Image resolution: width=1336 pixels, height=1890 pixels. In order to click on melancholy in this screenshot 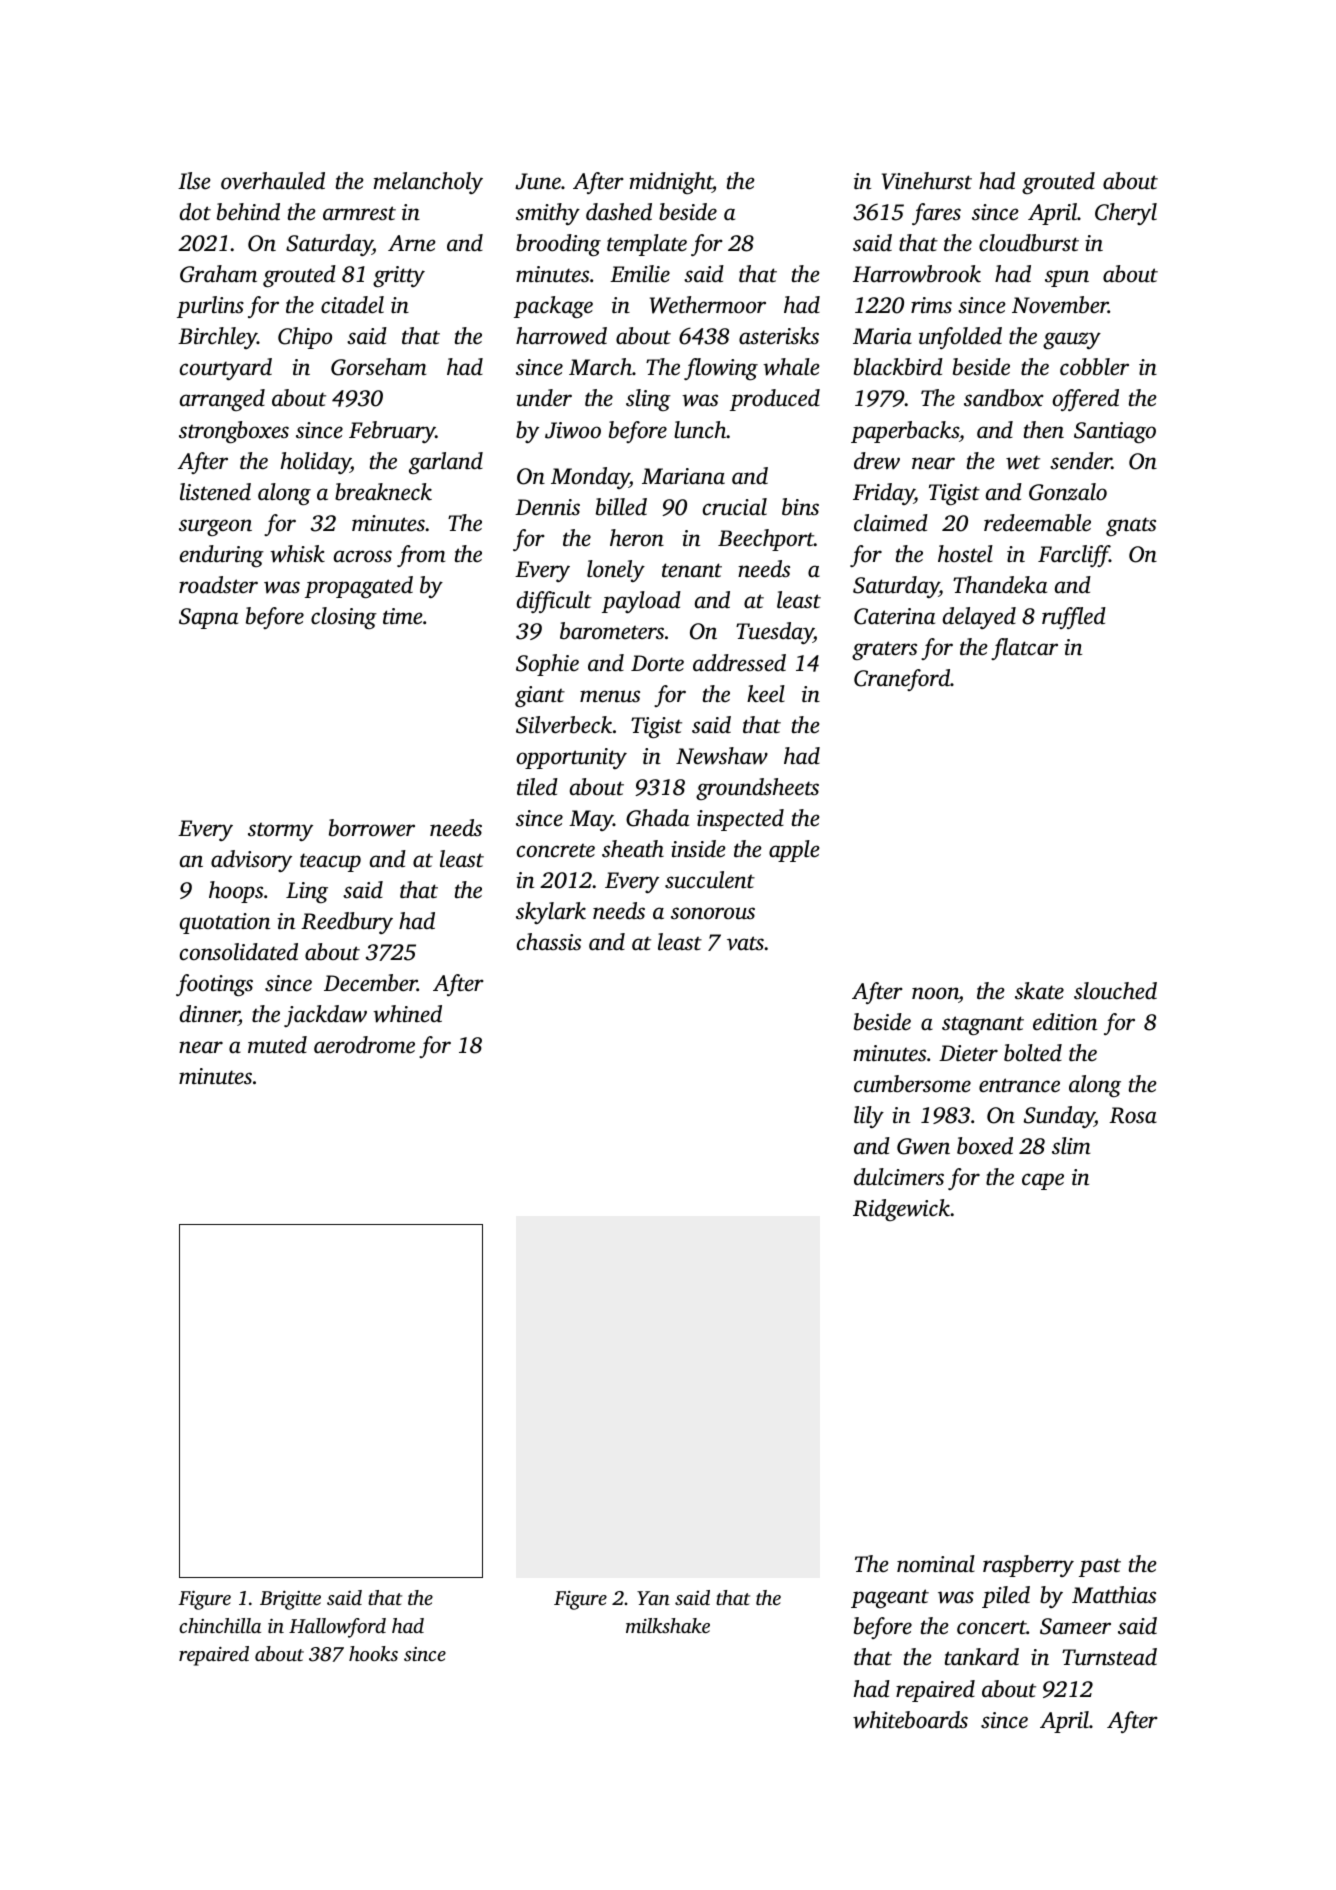, I will do `click(428, 183)`.
